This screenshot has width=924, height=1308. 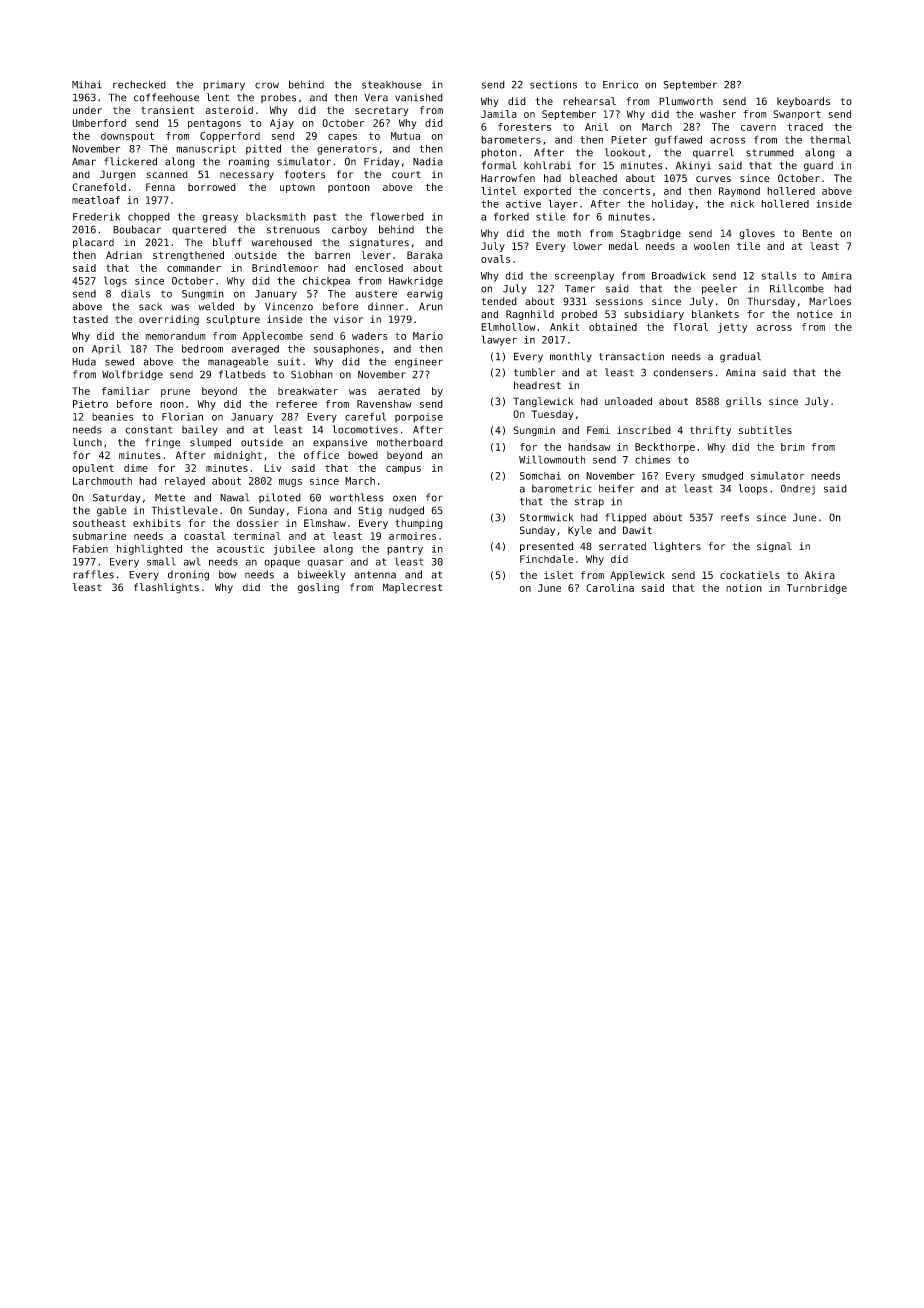 I want to click on terminal, so click(x=257, y=536).
